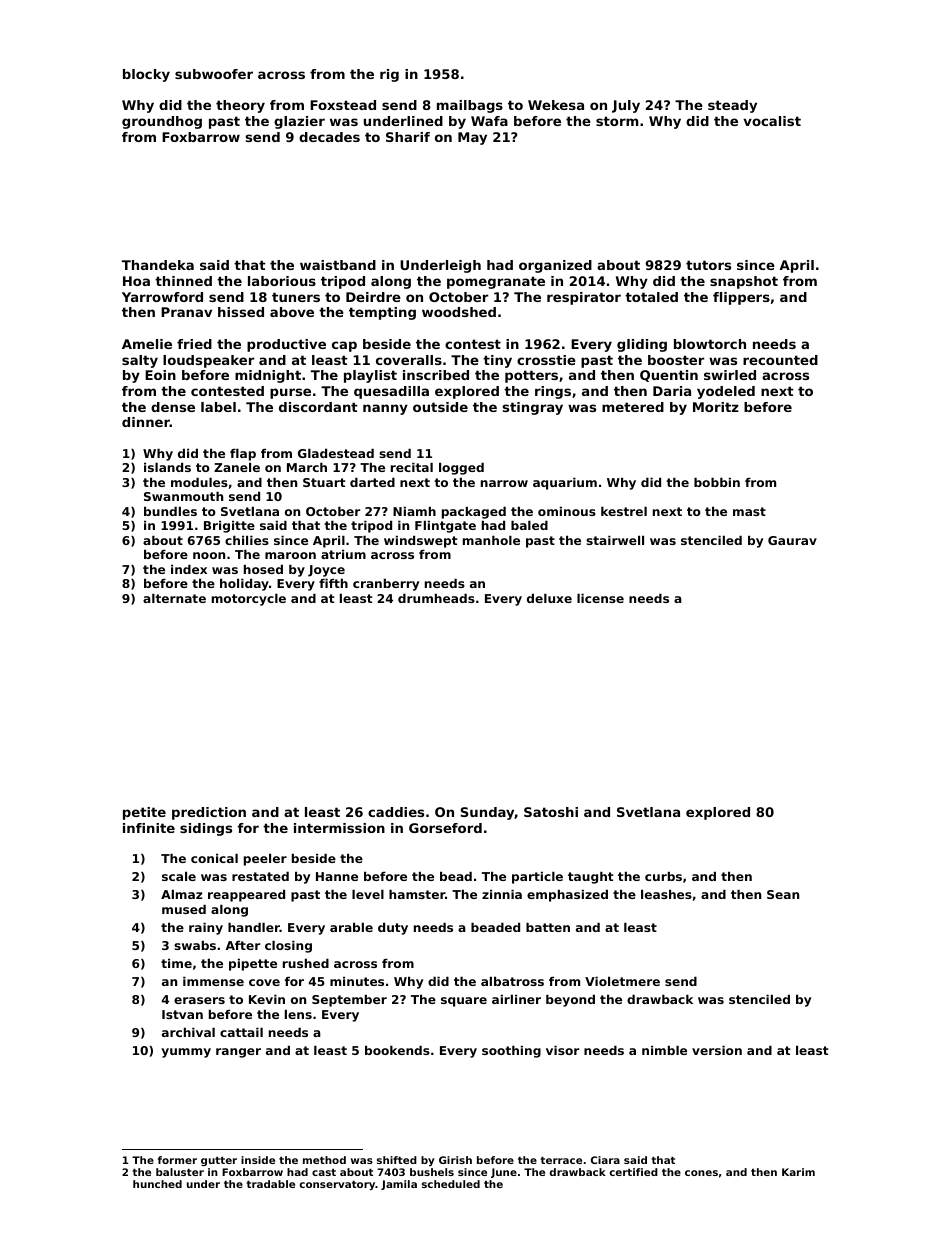  Describe the element at coordinates (338, 1185) in the screenshot. I see `conservatory` at that location.
